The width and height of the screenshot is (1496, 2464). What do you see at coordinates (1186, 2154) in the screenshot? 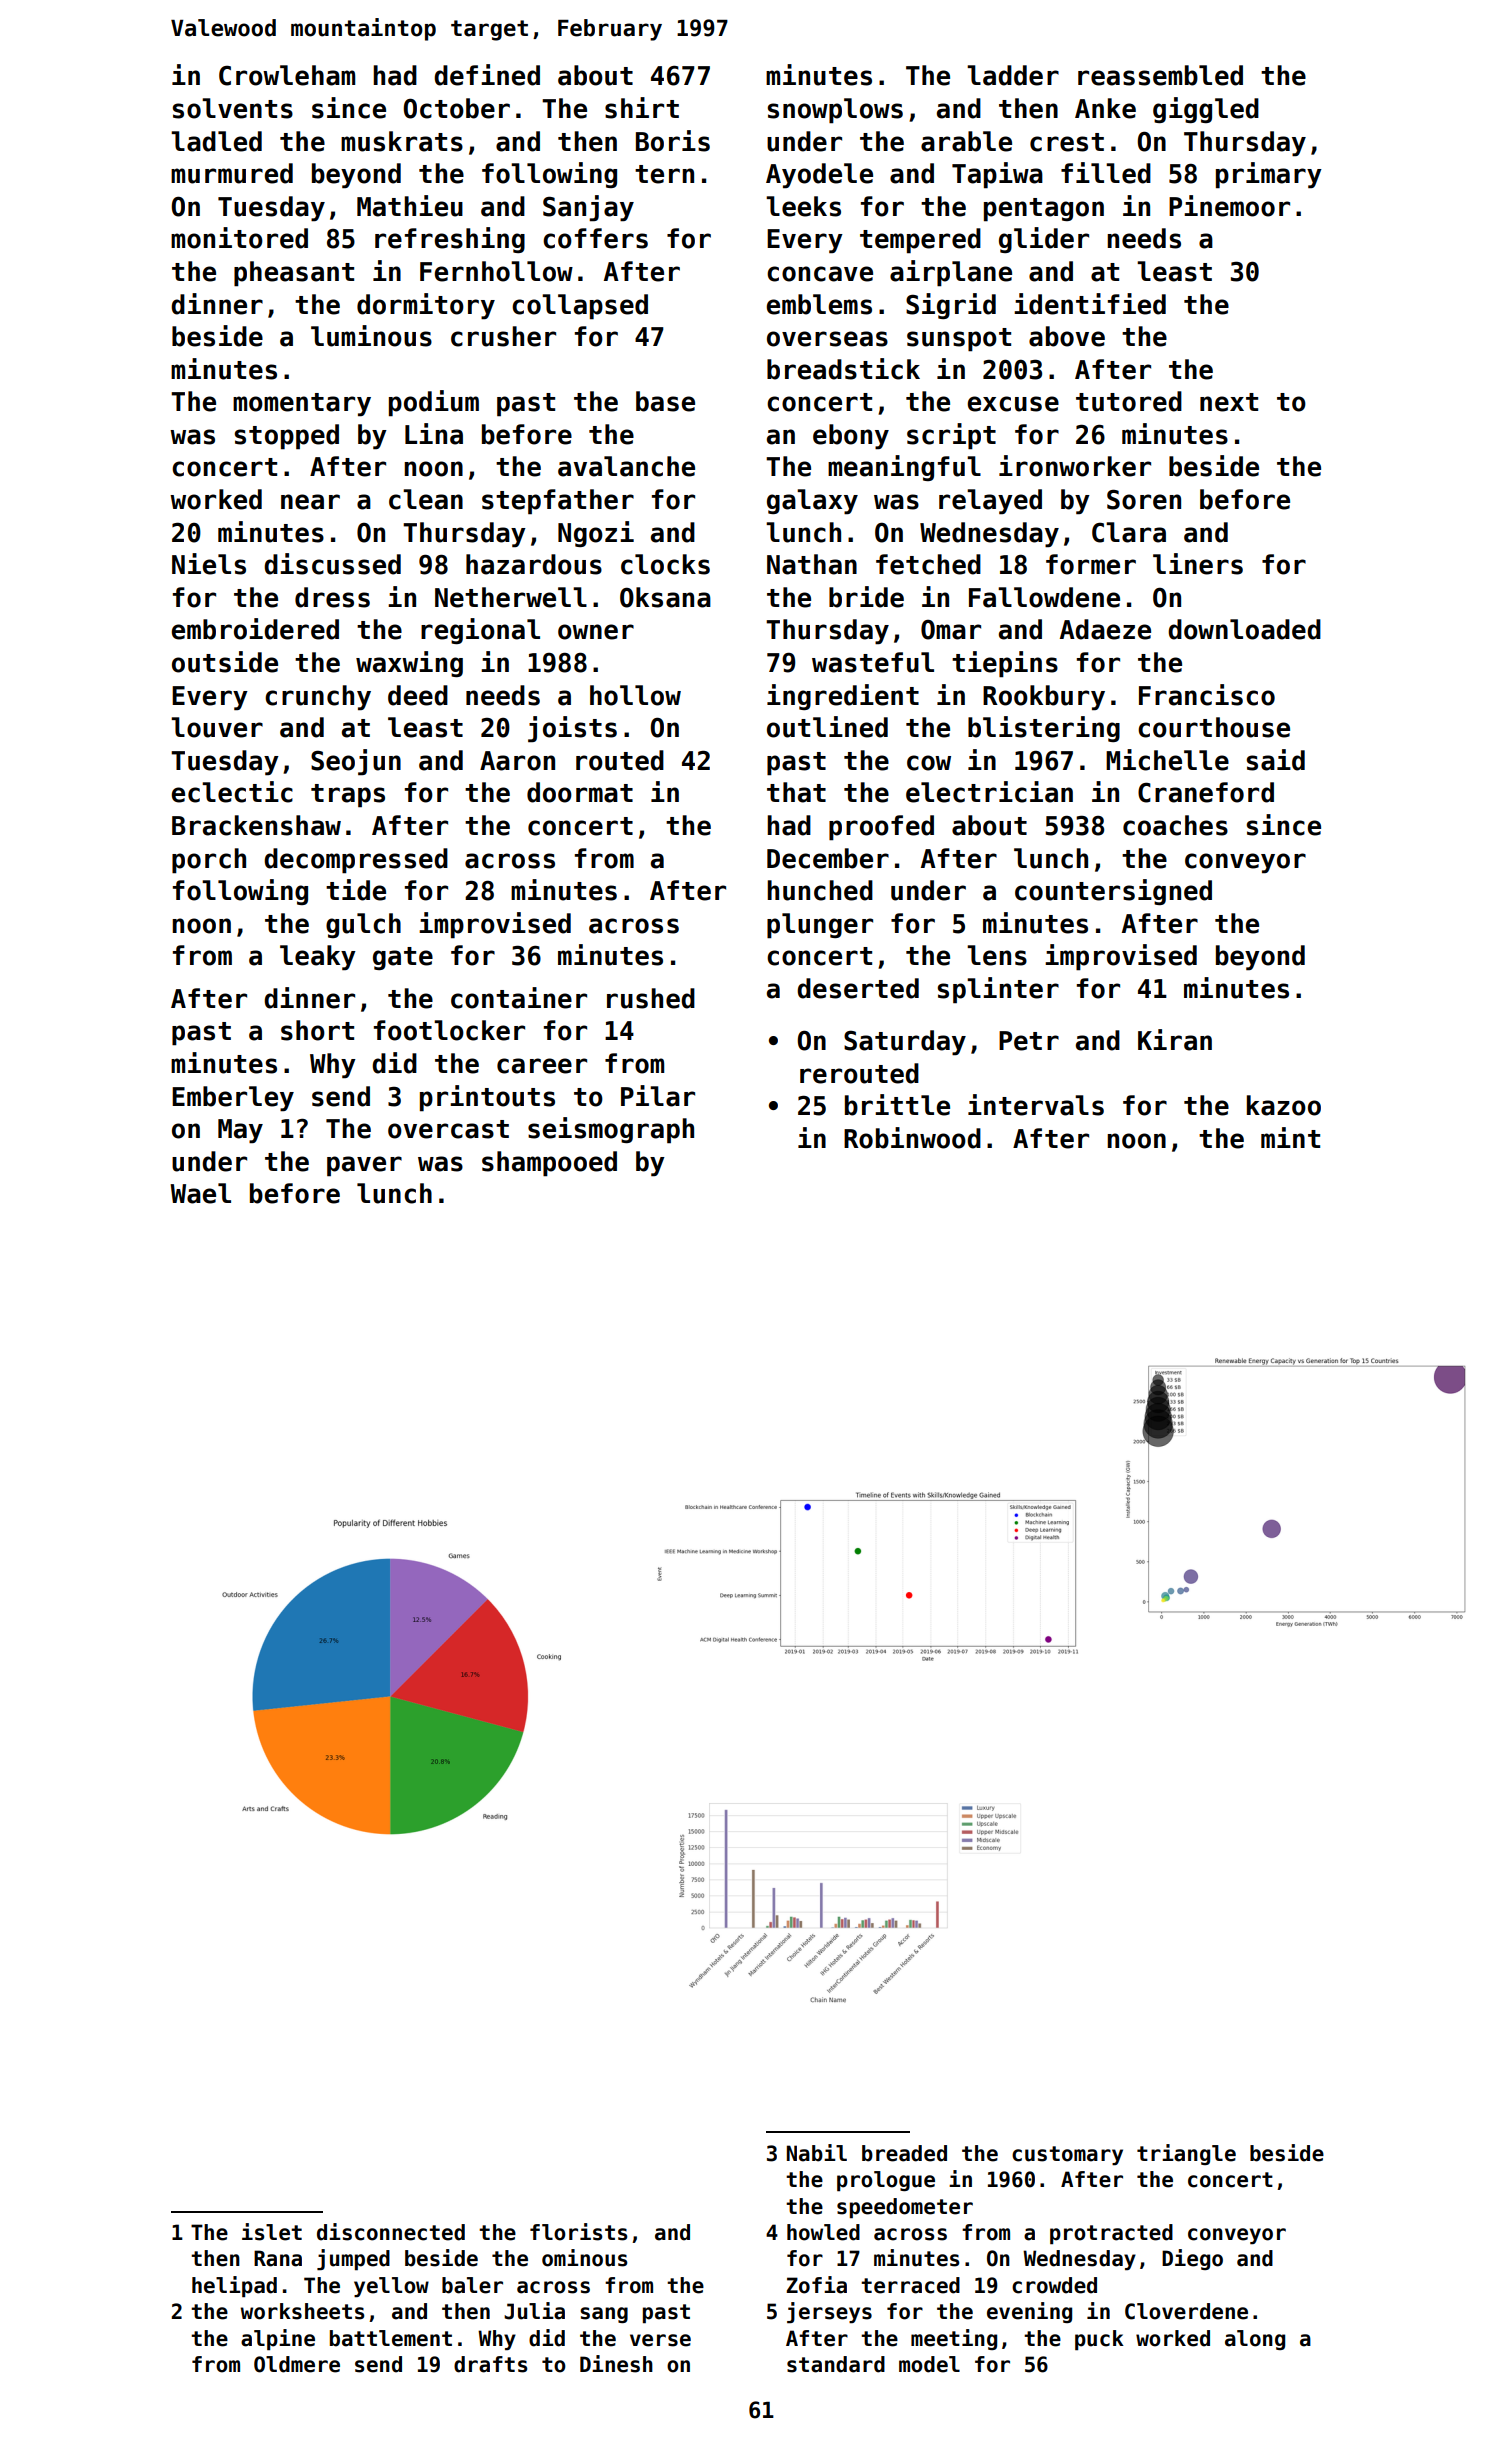
I see `triangle` at bounding box center [1186, 2154].
